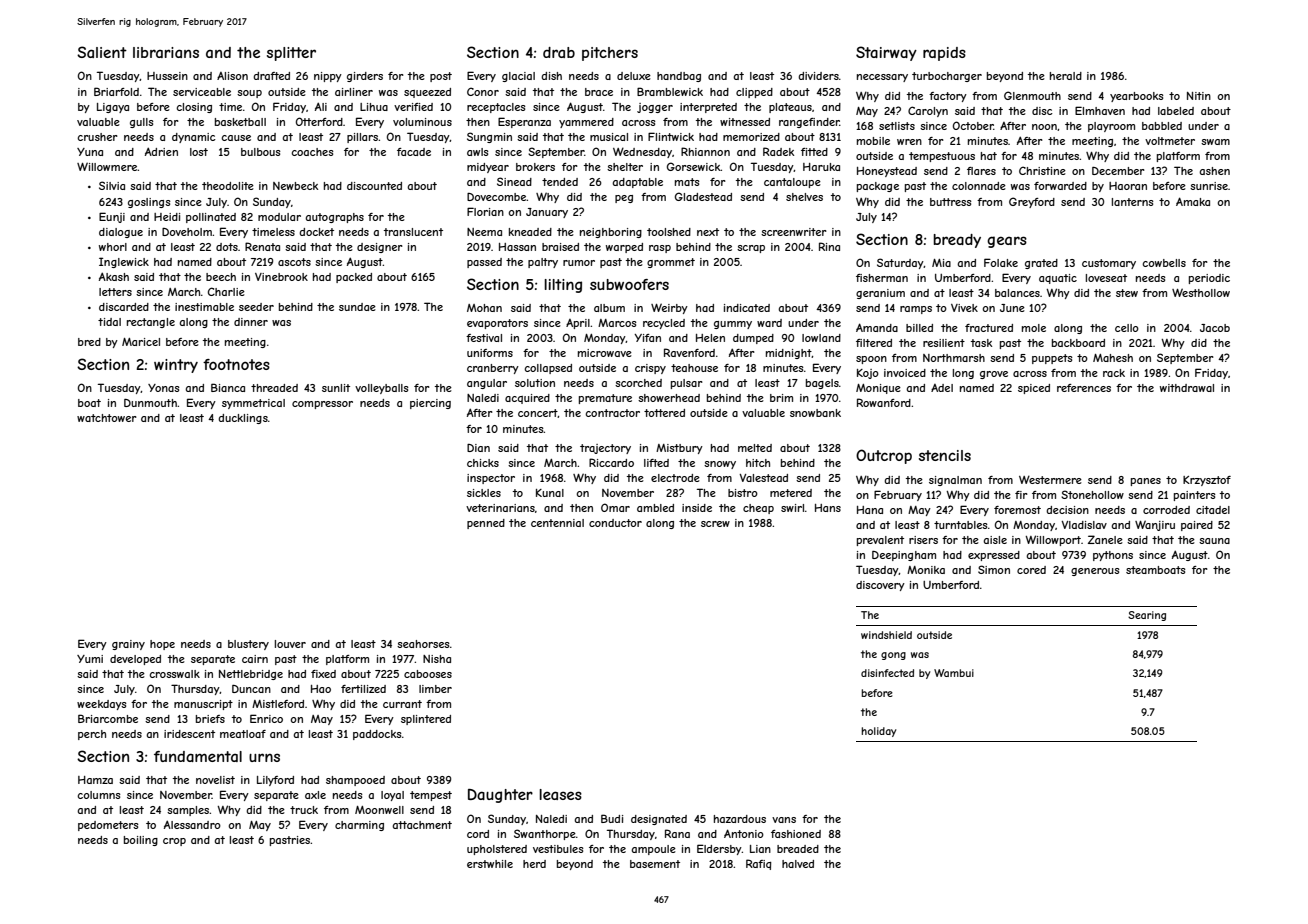 The image size is (1308, 924). Describe the element at coordinates (128, 645) in the image. I see `grainy` at that location.
